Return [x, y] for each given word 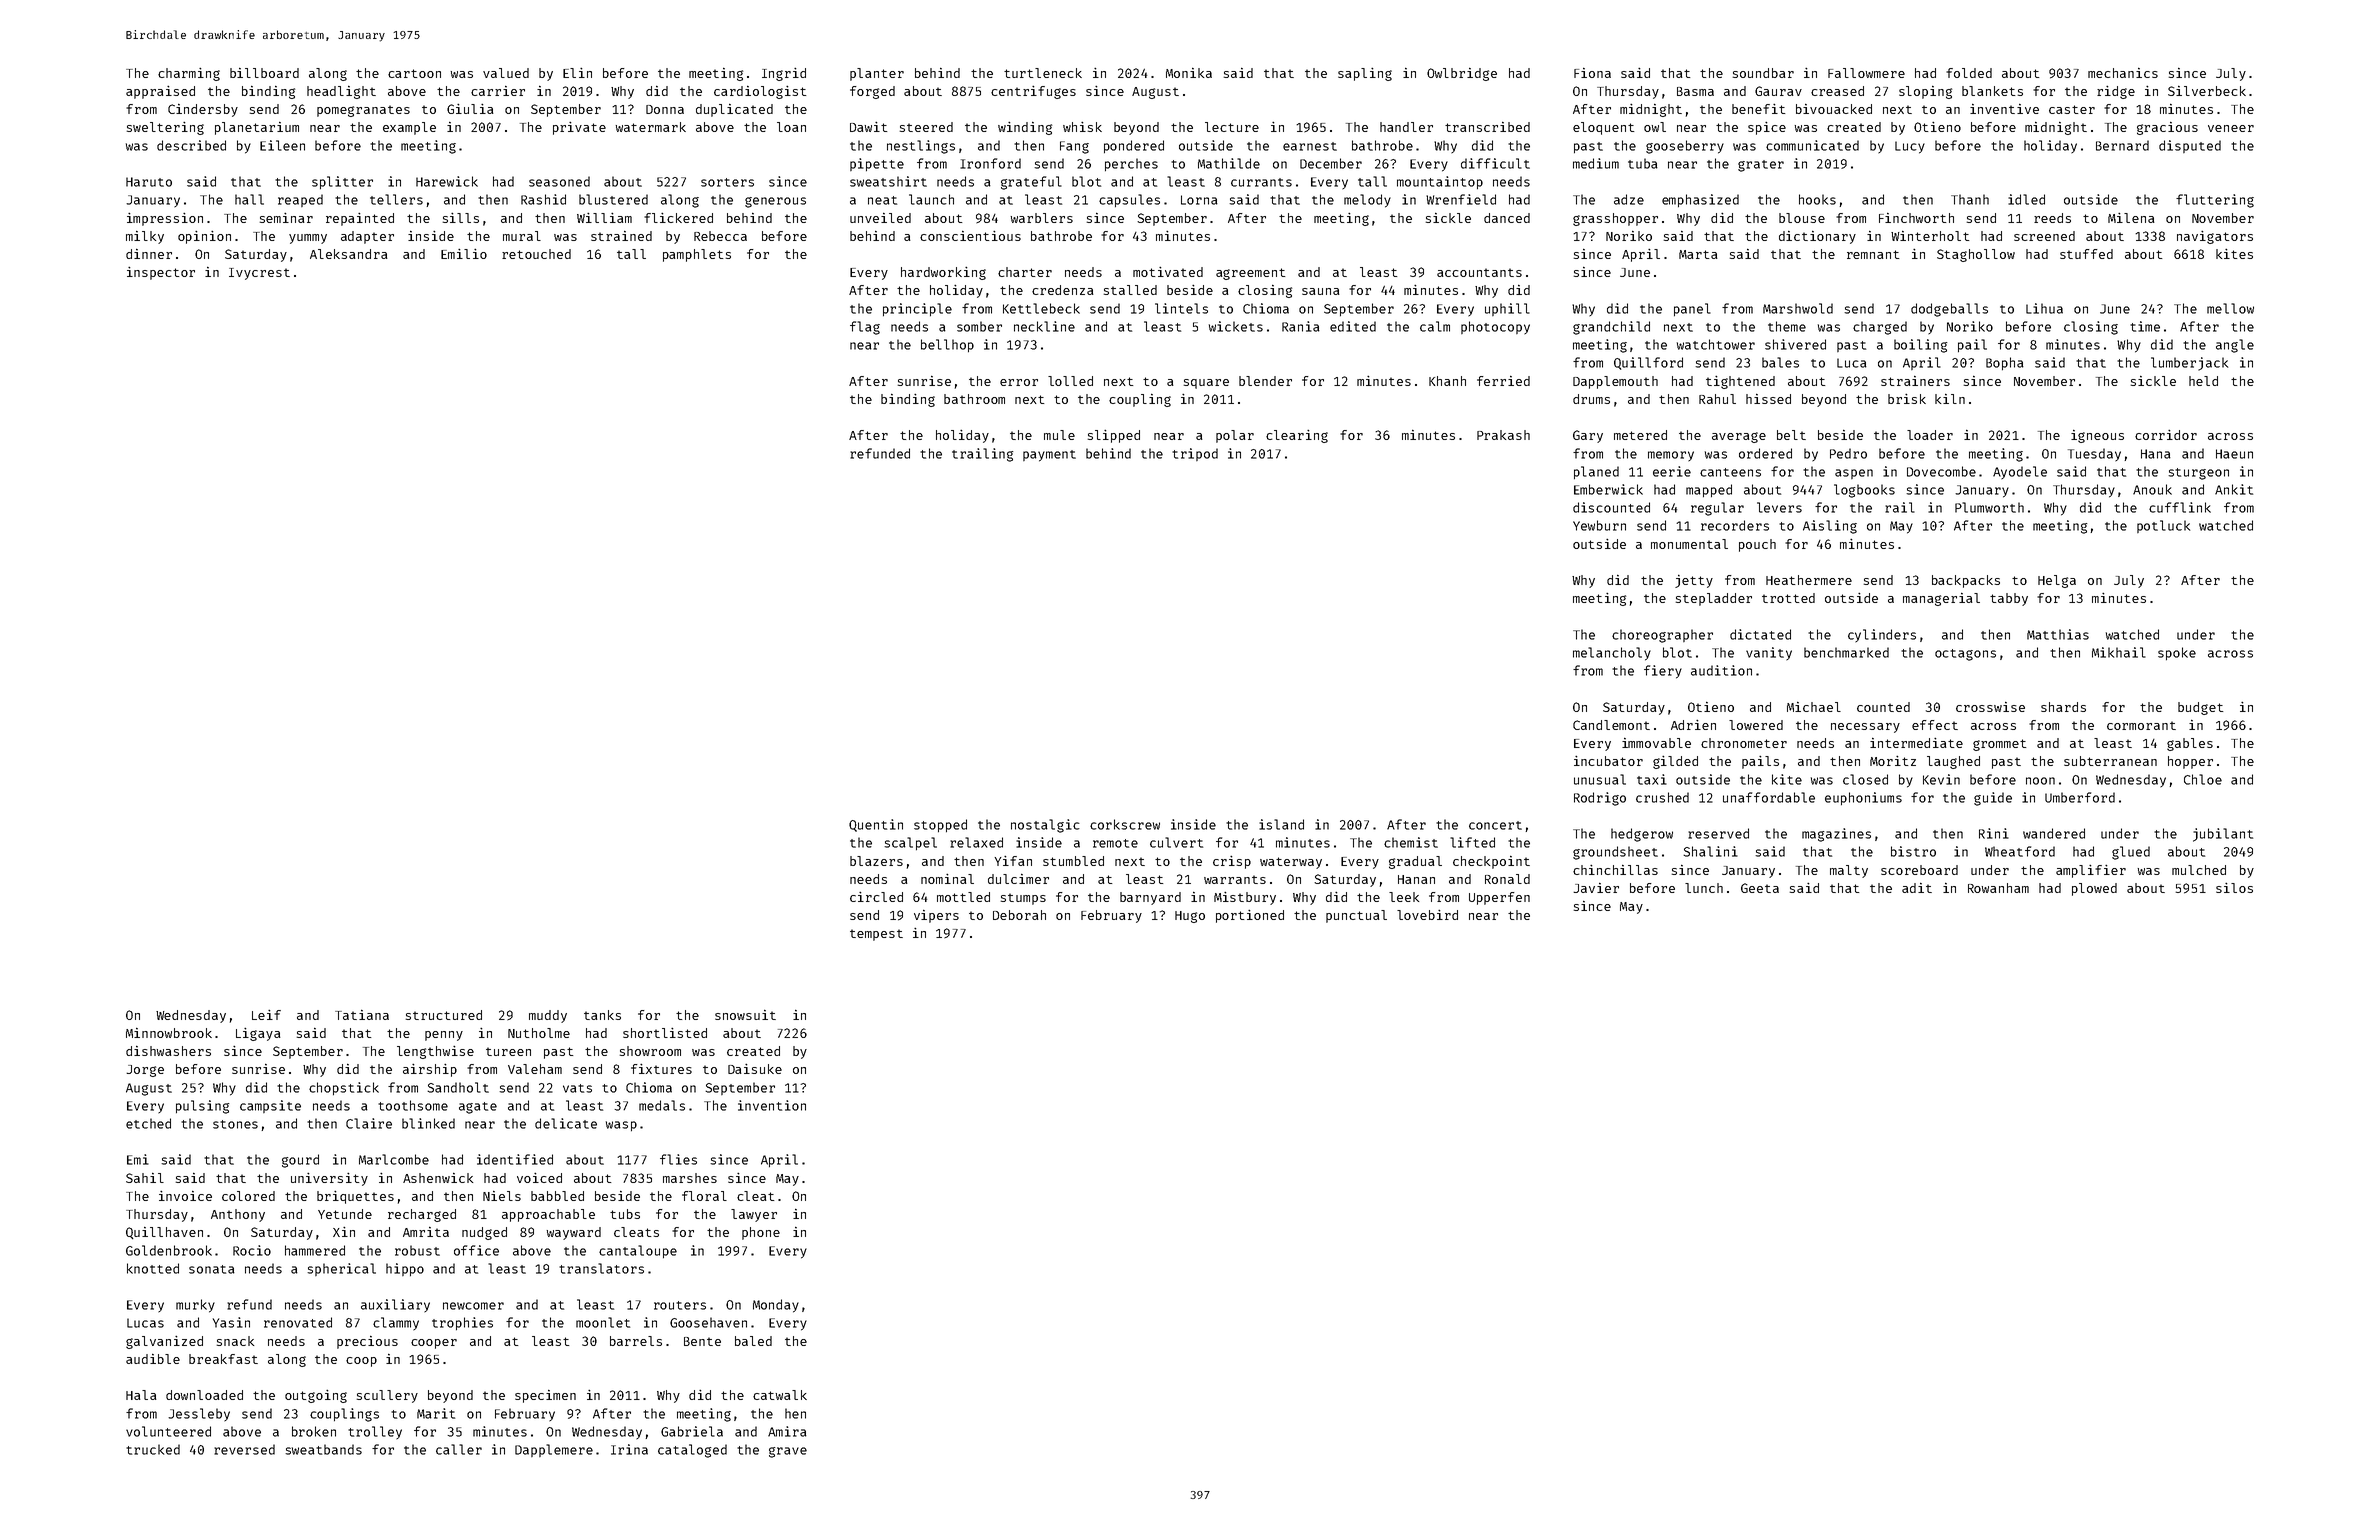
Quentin [876, 825]
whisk [1082, 127]
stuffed [2086, 254]
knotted [153, 1268]
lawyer [754, 1215]
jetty [1694, 581]
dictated [1760, 634]
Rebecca [720, 236]
